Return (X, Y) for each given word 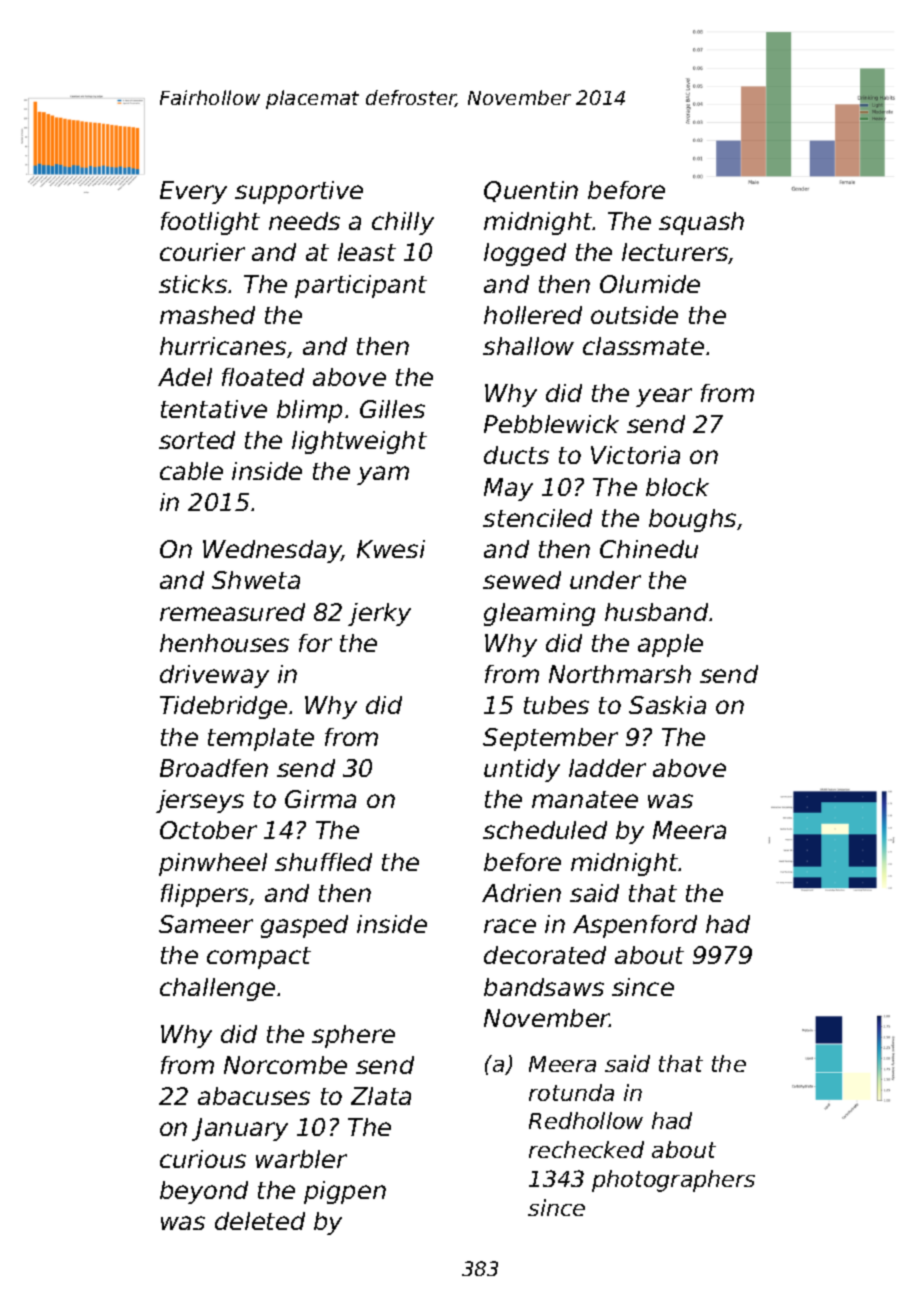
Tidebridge (223, 707)
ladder (607, 768)
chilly (403, 223)
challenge (217, 989)
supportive (299, 192)
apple (670, 645)
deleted (260, 1221)
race (510, 926)
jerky (379, 614)
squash (701, 223)
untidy (522, 770)
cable (191, 471)
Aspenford (635, 926)
